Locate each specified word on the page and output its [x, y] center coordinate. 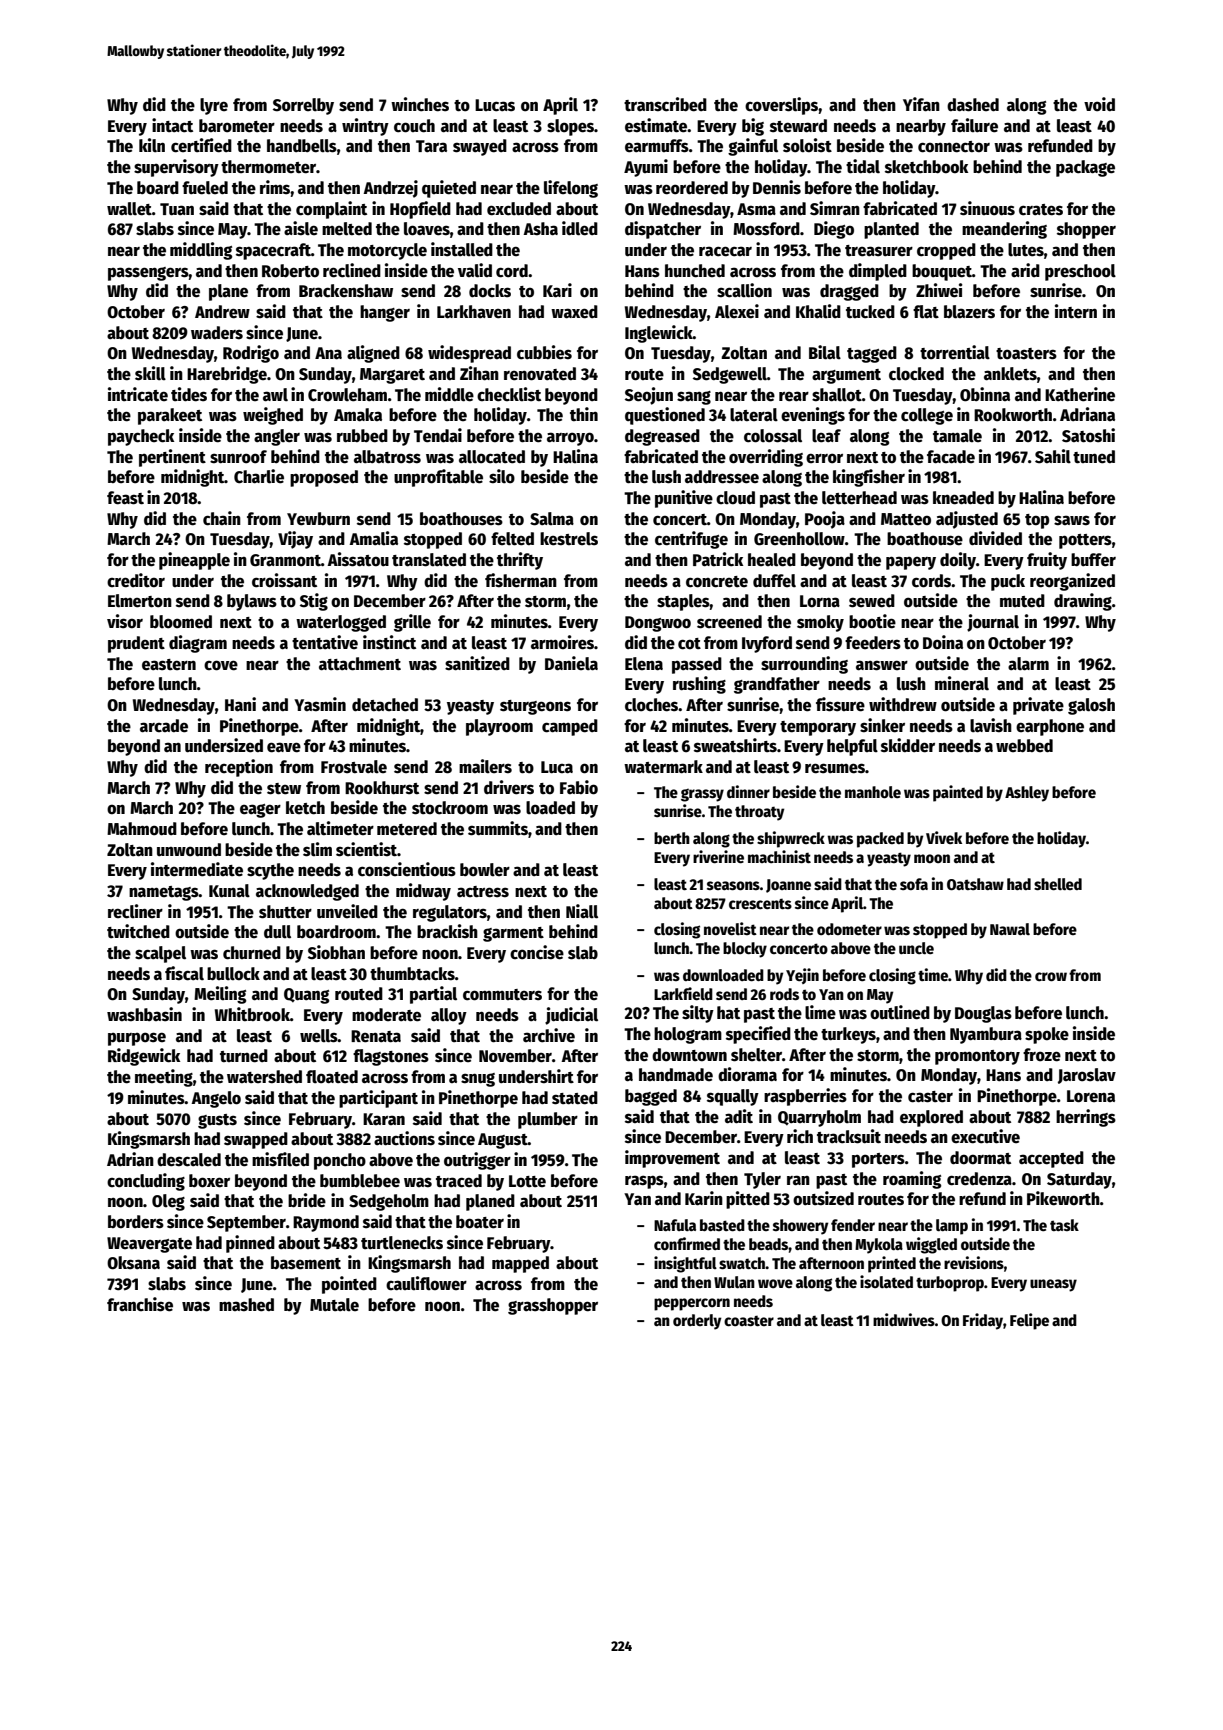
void [1099, 104]
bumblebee [360, 1181]
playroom [499, 727]
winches [420, 104]
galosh [1091, 706]
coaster [749, 1321]
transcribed [665, 104]
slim [317, 849]
